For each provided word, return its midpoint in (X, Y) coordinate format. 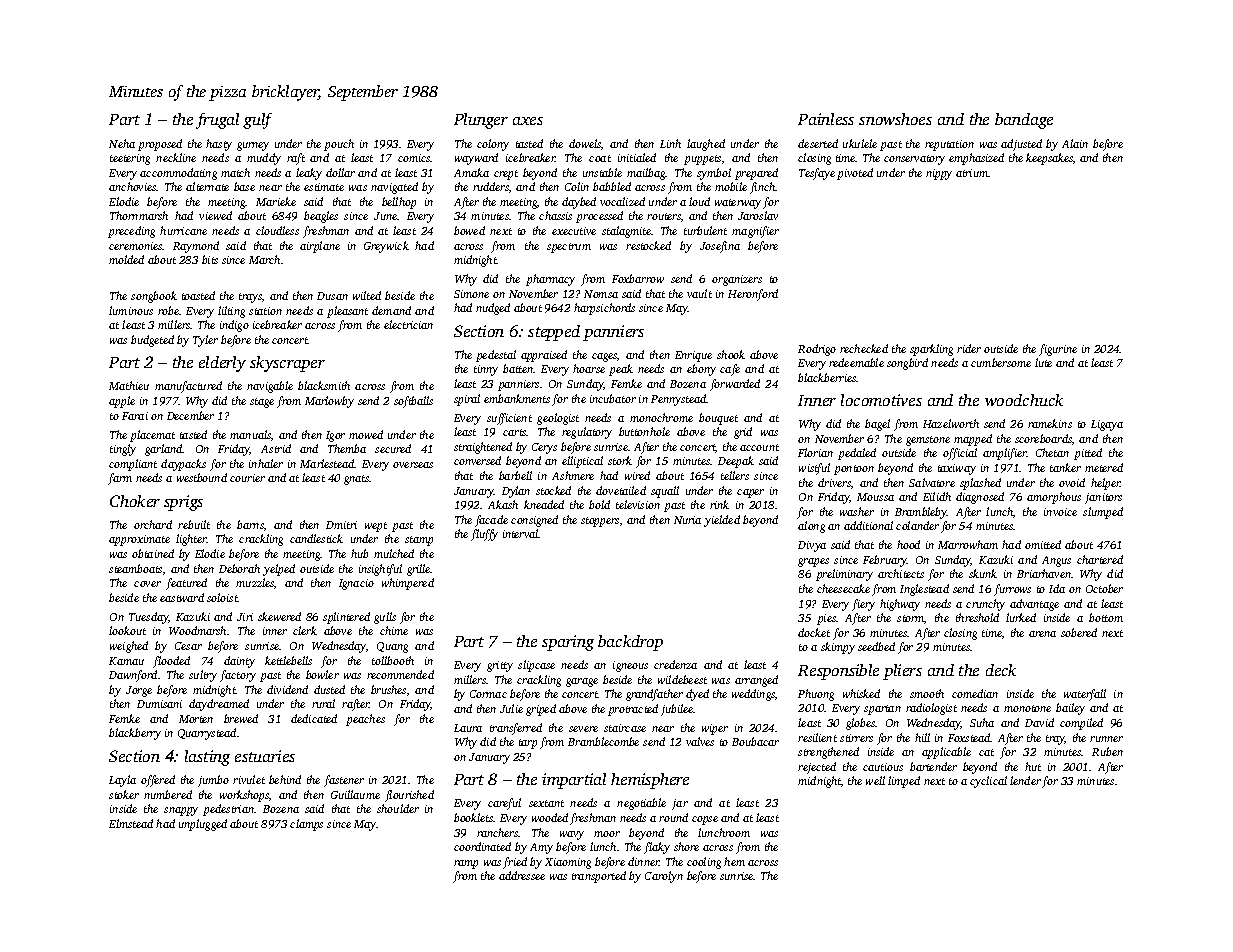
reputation (949, 145)
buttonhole (644, 431)
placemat (152, 436)
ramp (466, 864)
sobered (1079, 632)
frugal (217, 121)
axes (528, 121)
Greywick (386, 247)
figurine (1058, 350)
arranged (756, 681)
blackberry (135, 734)
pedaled (857, 454)
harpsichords (604, 309)
